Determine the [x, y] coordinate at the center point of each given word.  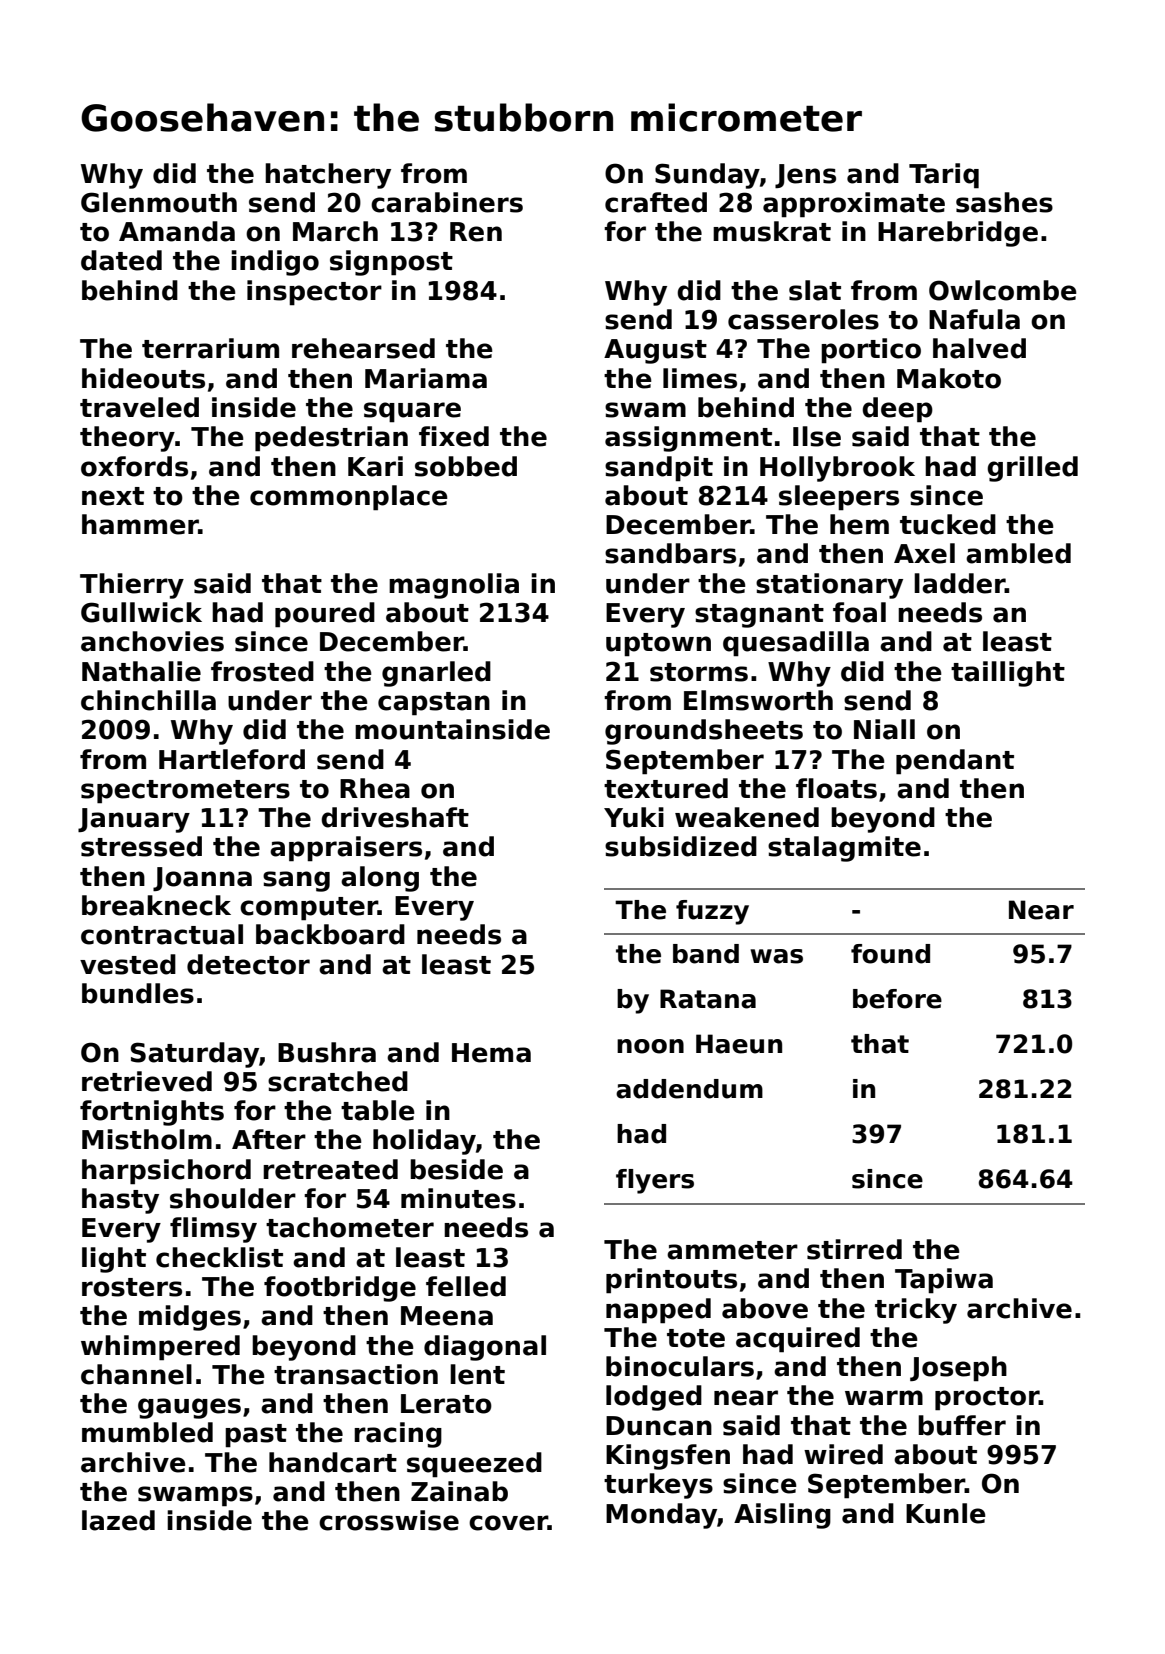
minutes [458, 1198]
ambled [1018, 553]
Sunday [707, 176]
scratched [338, 1081]
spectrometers [185, 792]
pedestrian [331, 439]
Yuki [634, 817]
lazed [118, 1520]
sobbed [466, 466]
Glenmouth [159, 202]
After [269, 1139]
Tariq [944, 176]
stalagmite [844, 849]
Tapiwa [944, 1281]
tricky [916, 1311]
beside [456, 1169]
